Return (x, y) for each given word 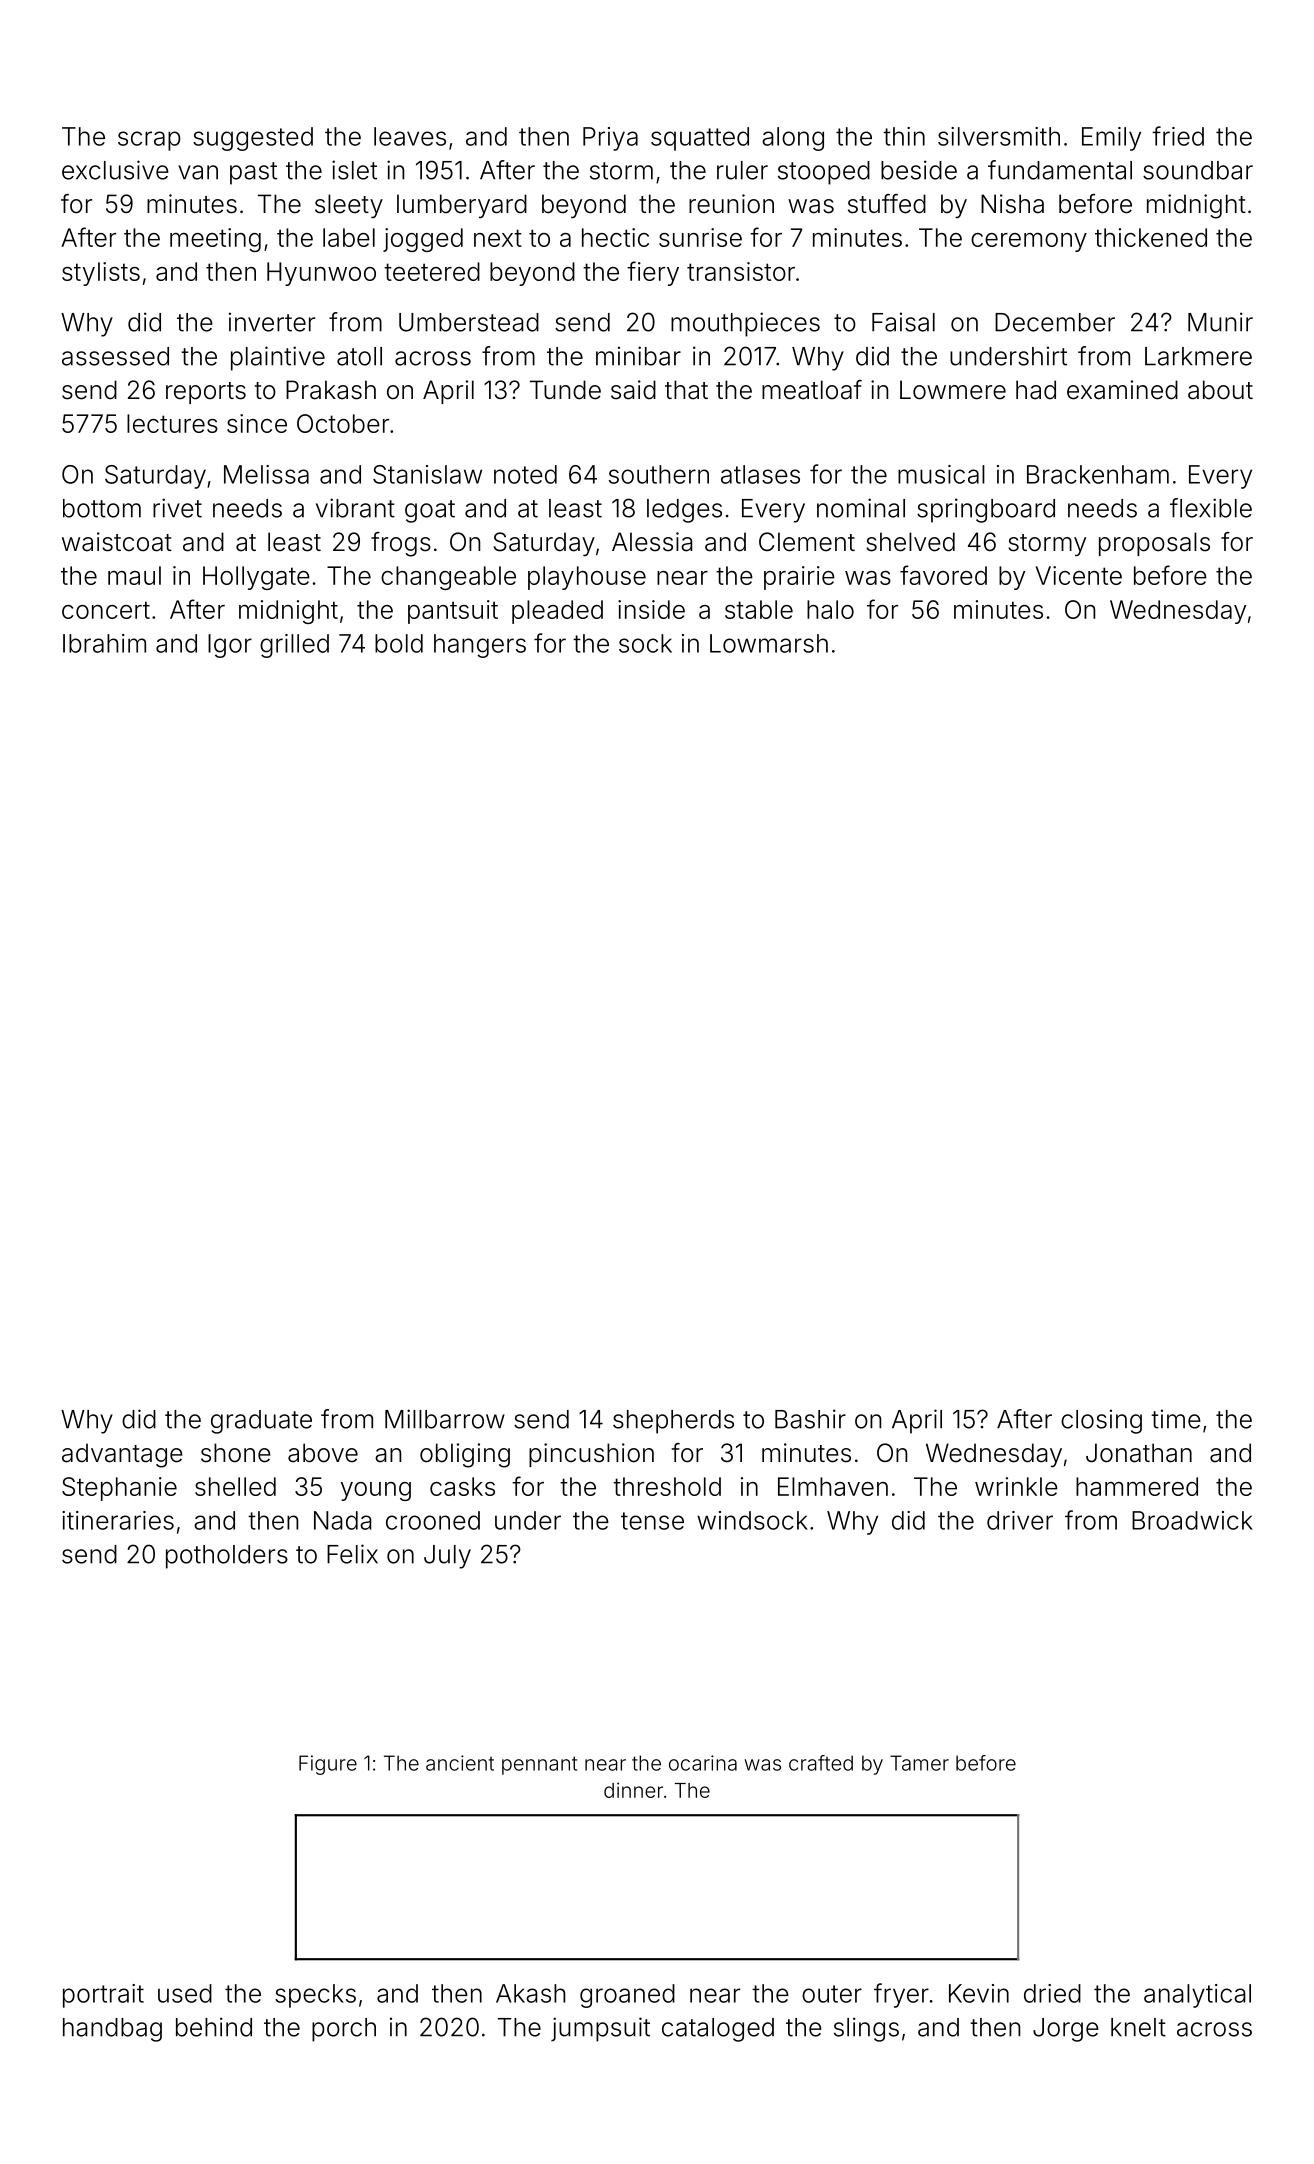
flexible (1211, 508)
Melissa (266, 474)
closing (1101, 1421)
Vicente (1078, 575)
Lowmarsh (769, 643)
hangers (480, 646)
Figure (328, 1765)
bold (399, 643)
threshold (667, 1486)
